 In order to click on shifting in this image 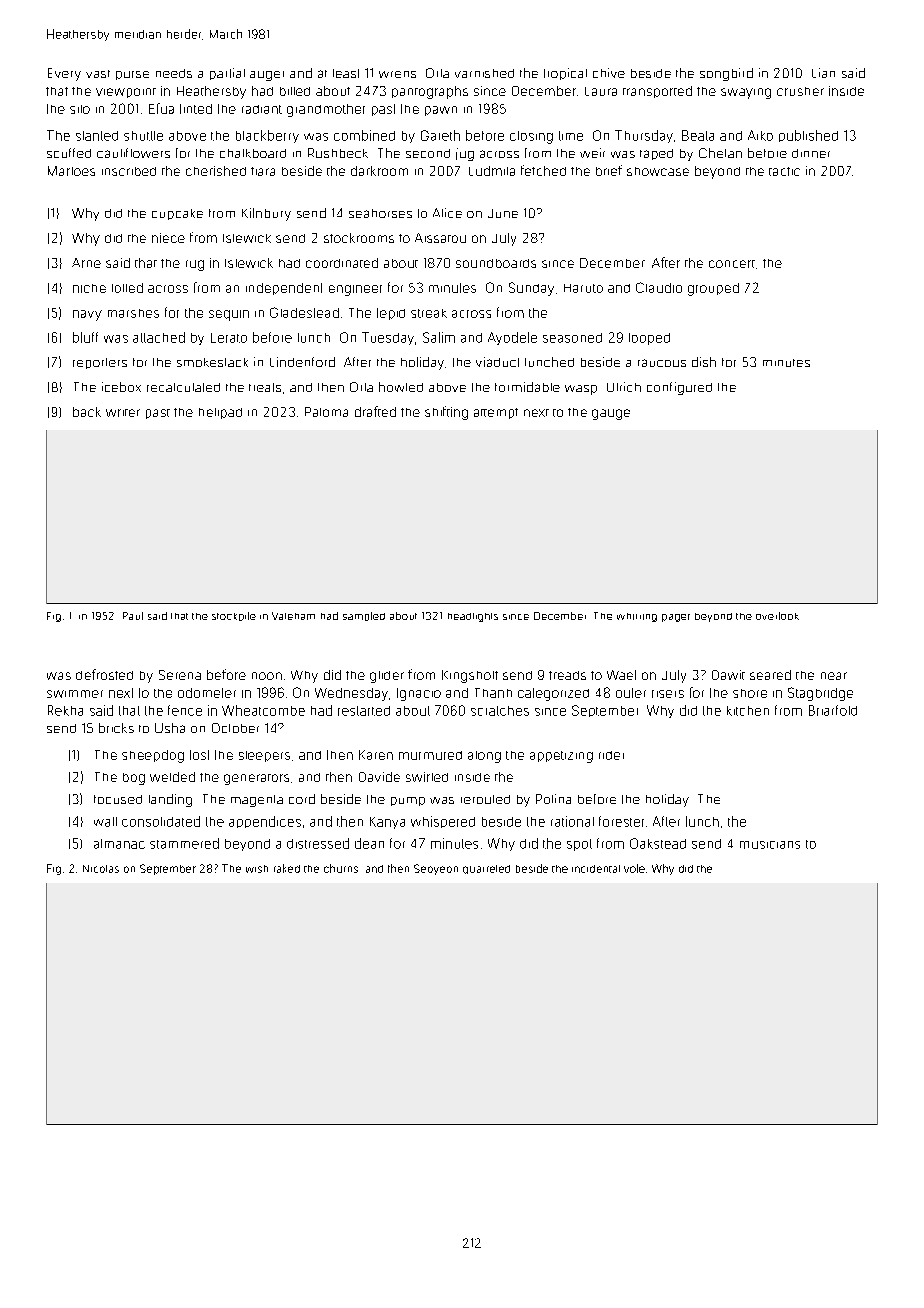, I will do `click(446, 413)`.
